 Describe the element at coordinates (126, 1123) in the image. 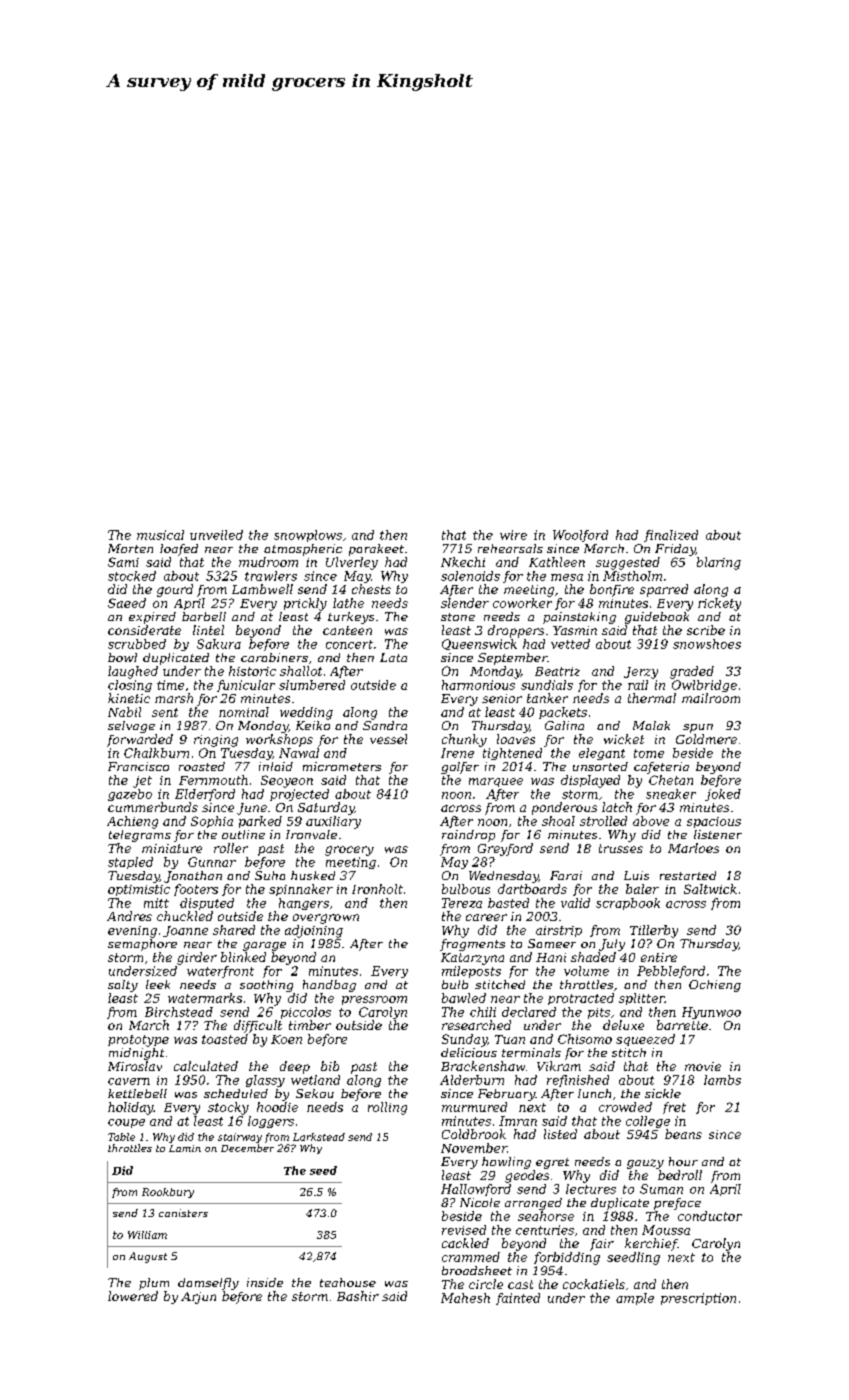

I see `coupe` at that location.
